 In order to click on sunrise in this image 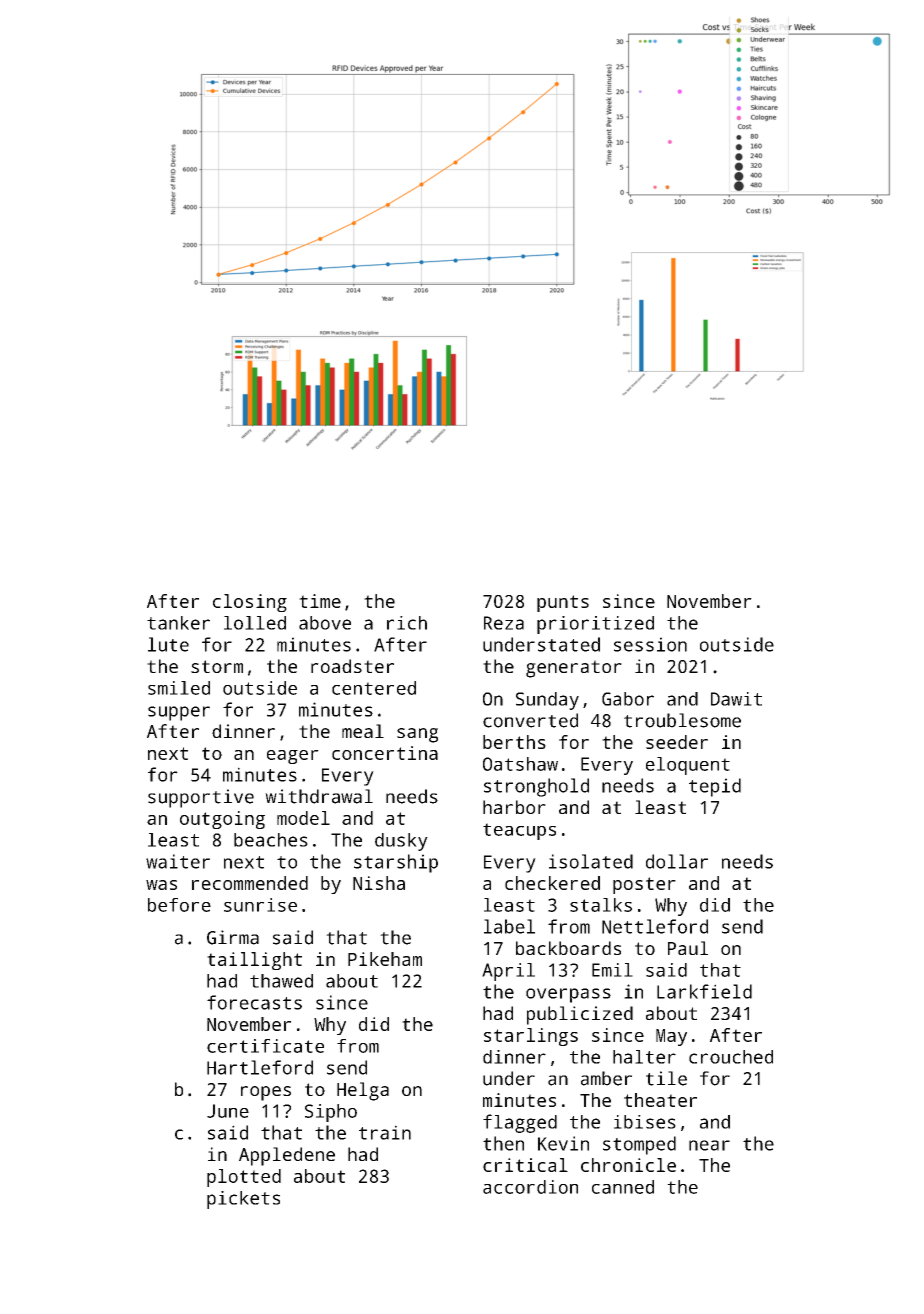, I will do `click(260, 905)`.
